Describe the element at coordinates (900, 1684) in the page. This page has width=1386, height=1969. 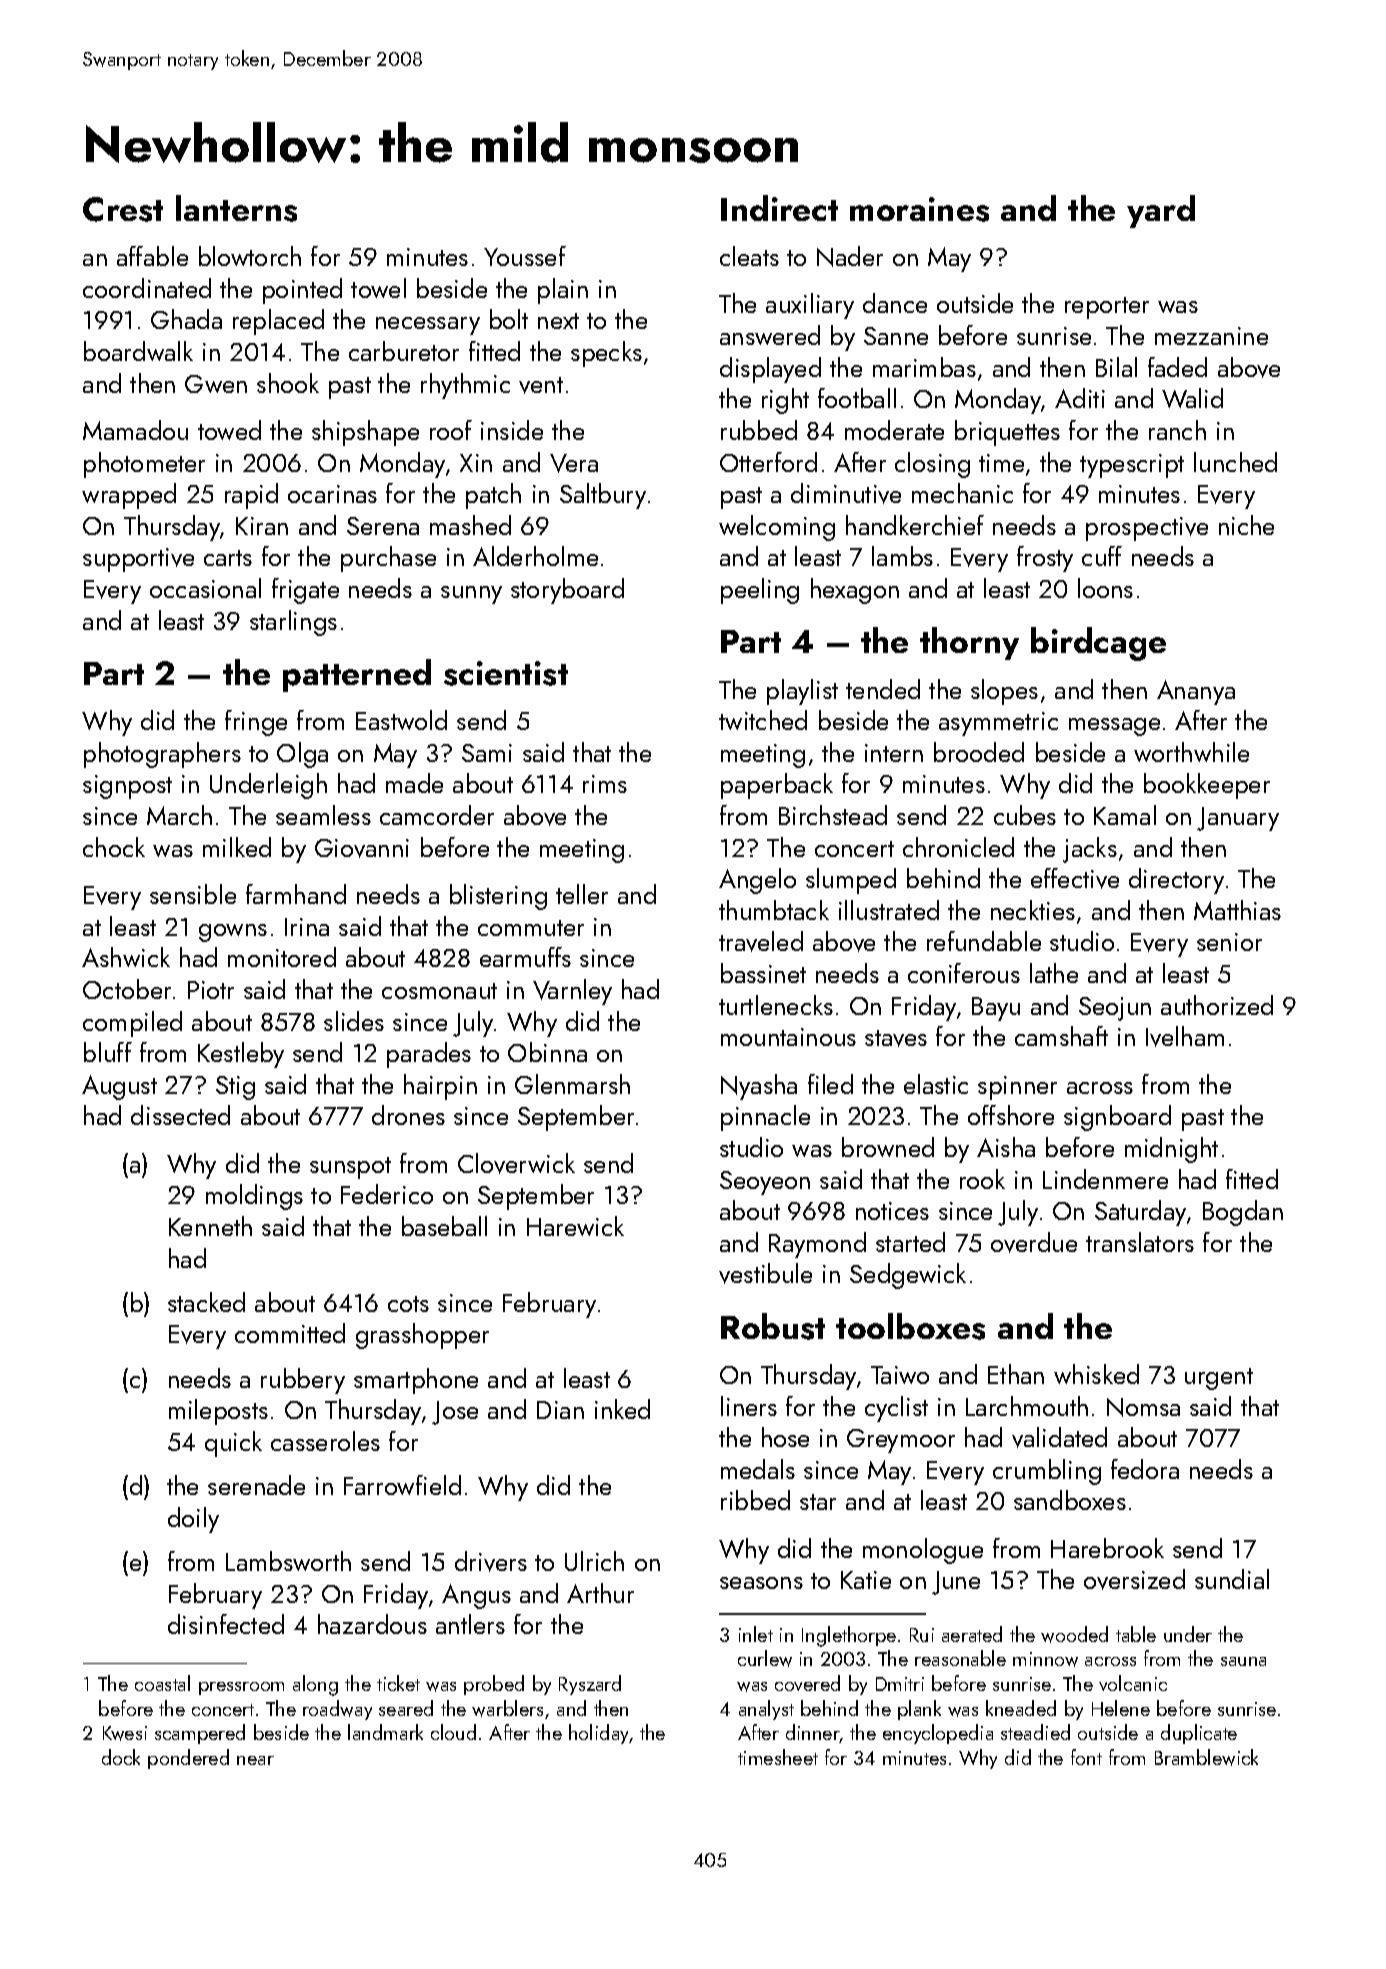
I see `Dmitri` at that location.
